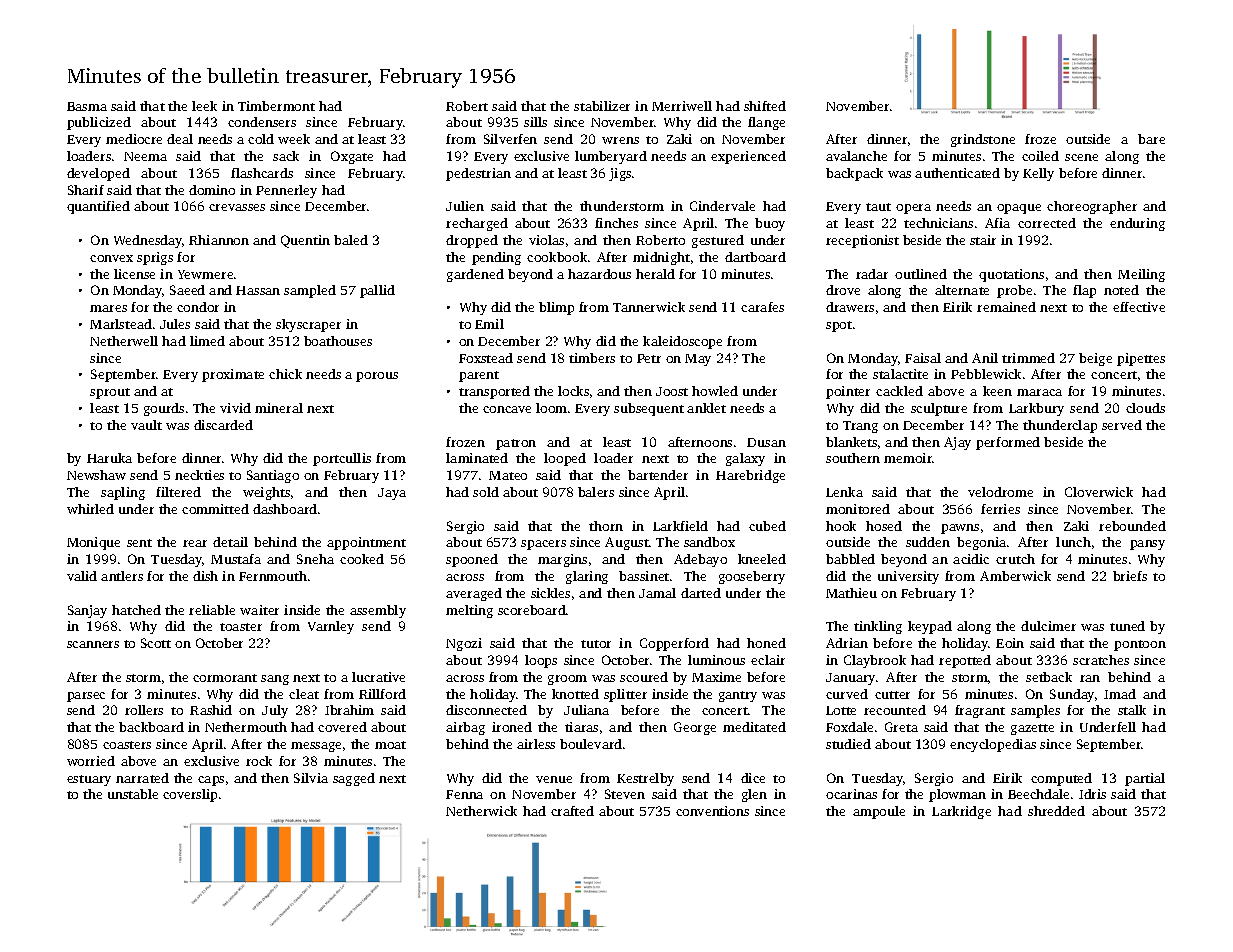 This page has width=1233, height=952. Describe the element at coordinates (508, 475) in the page. I see `Mateo` at that location.
